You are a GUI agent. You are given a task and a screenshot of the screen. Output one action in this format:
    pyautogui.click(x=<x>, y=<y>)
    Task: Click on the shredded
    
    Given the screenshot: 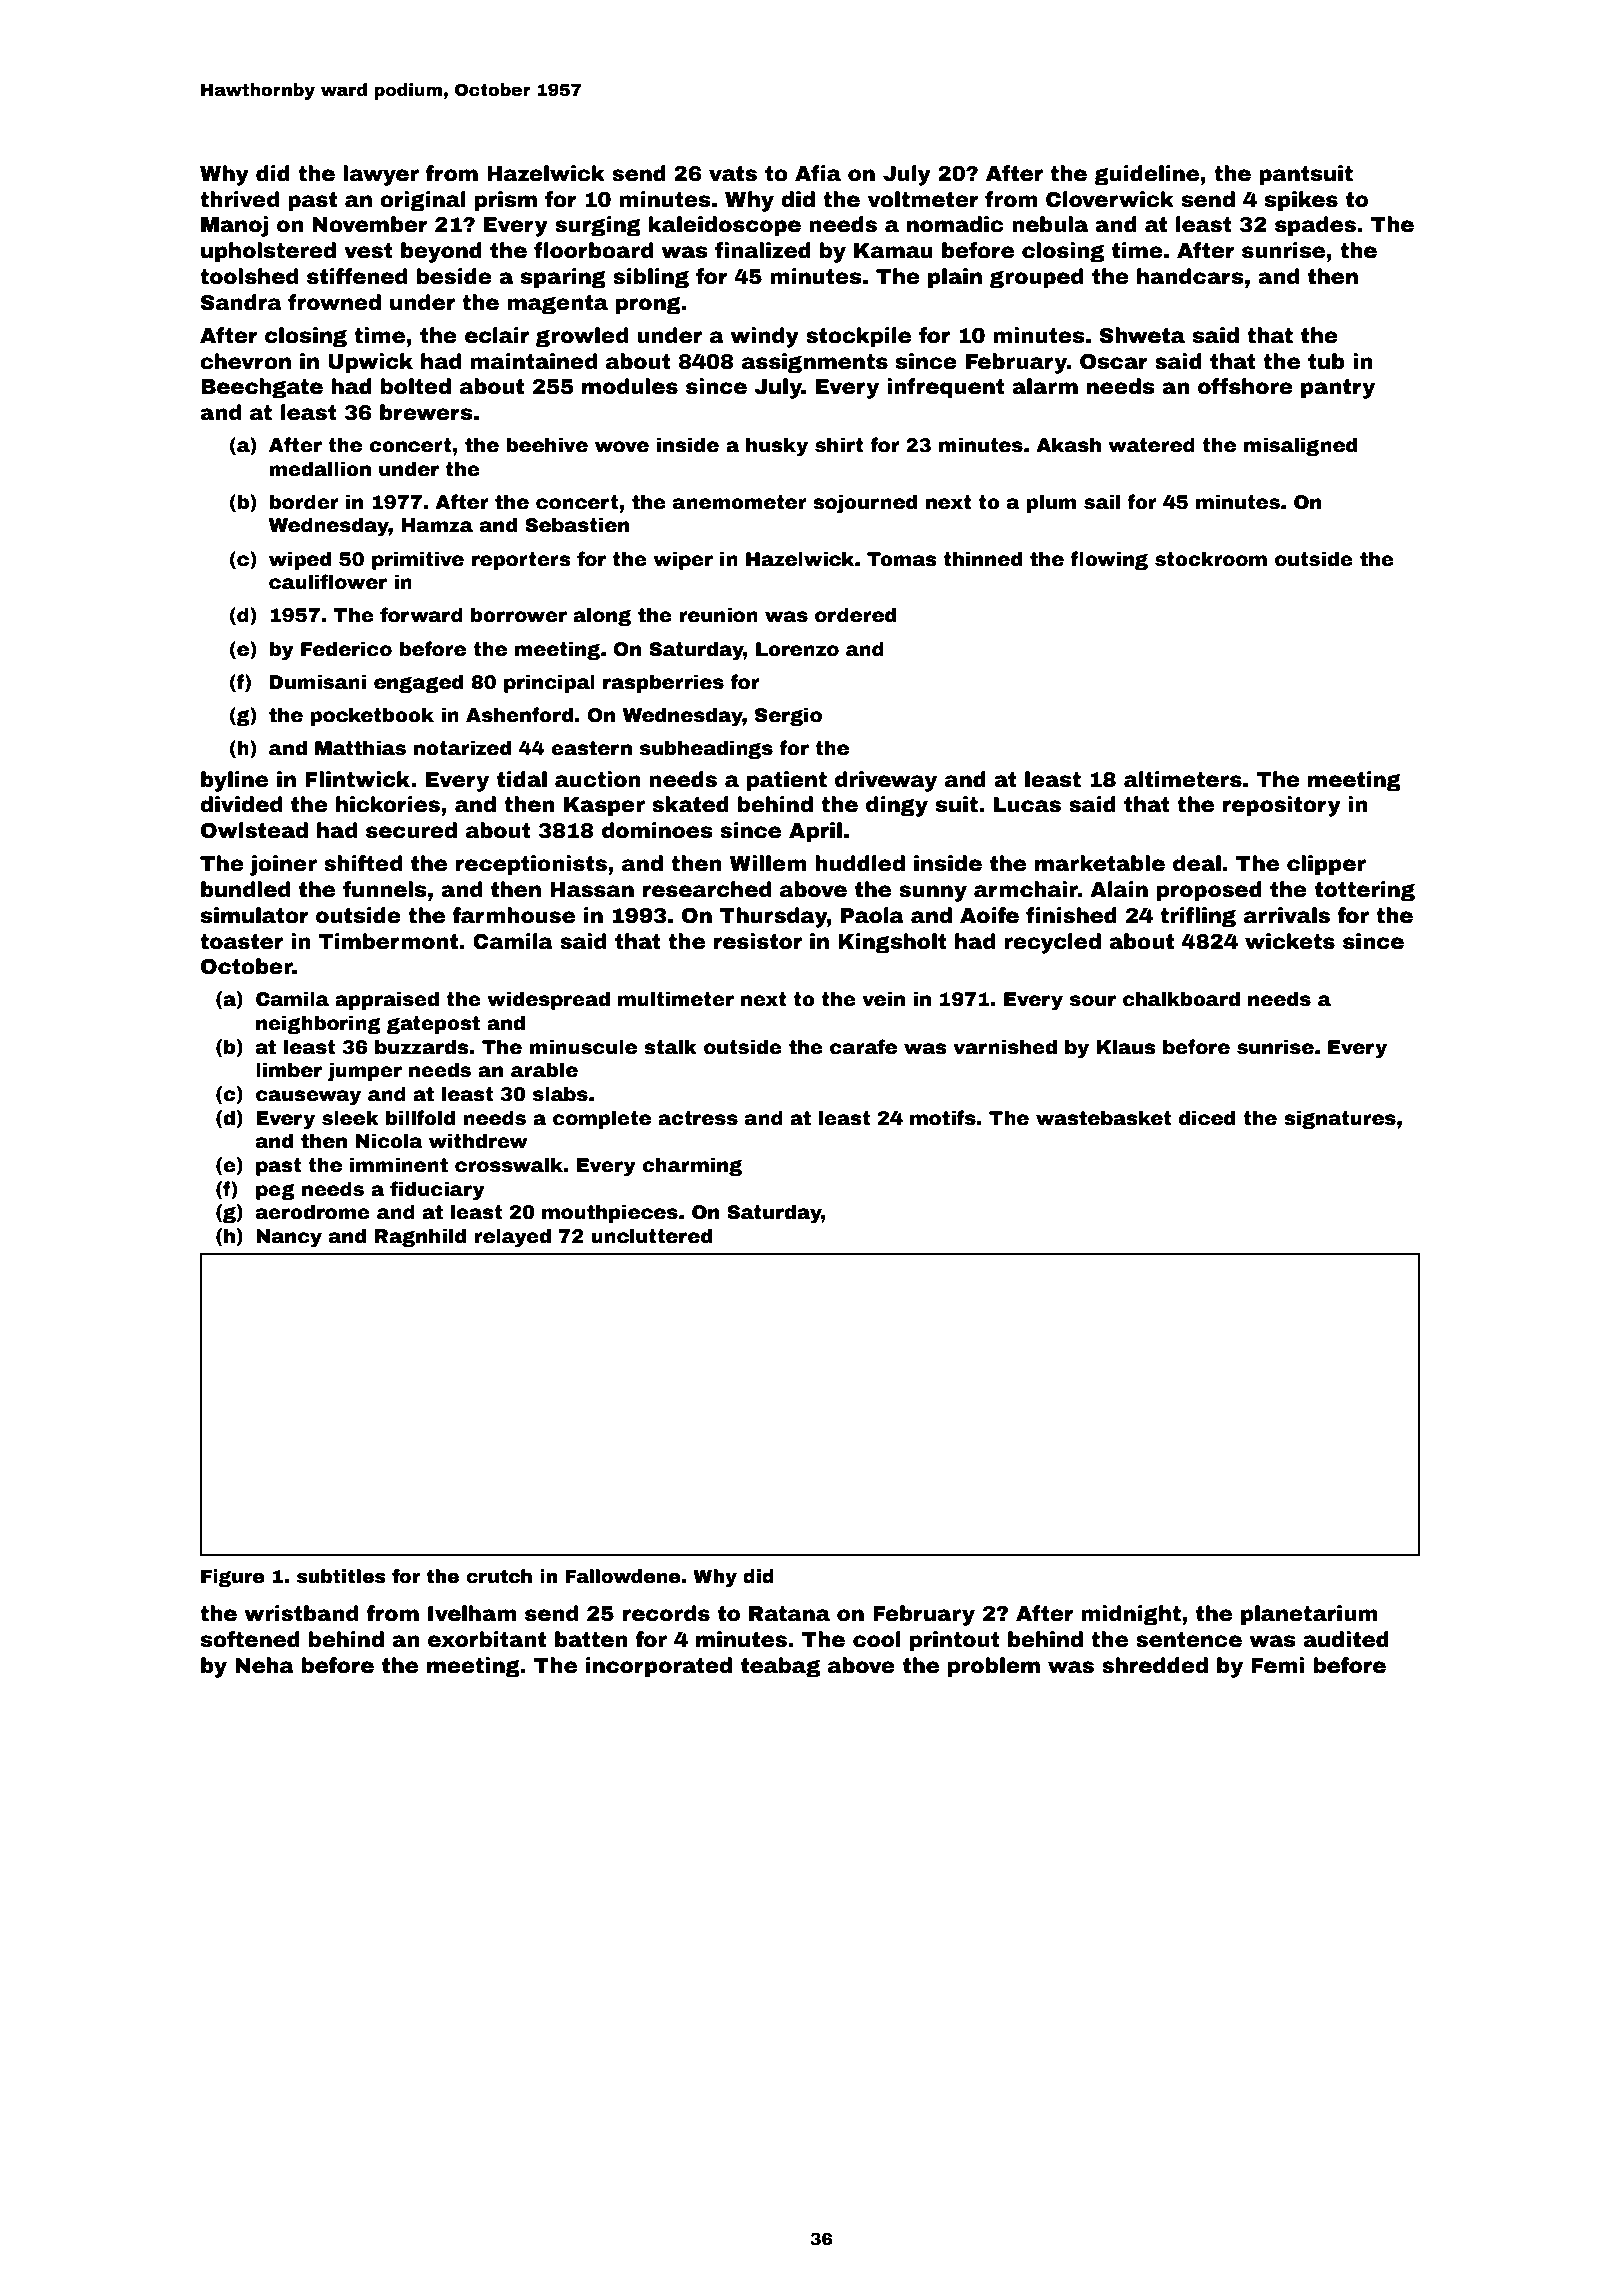 What is the action you would take?
    pyautogui.click(x=1155, y=1665)
